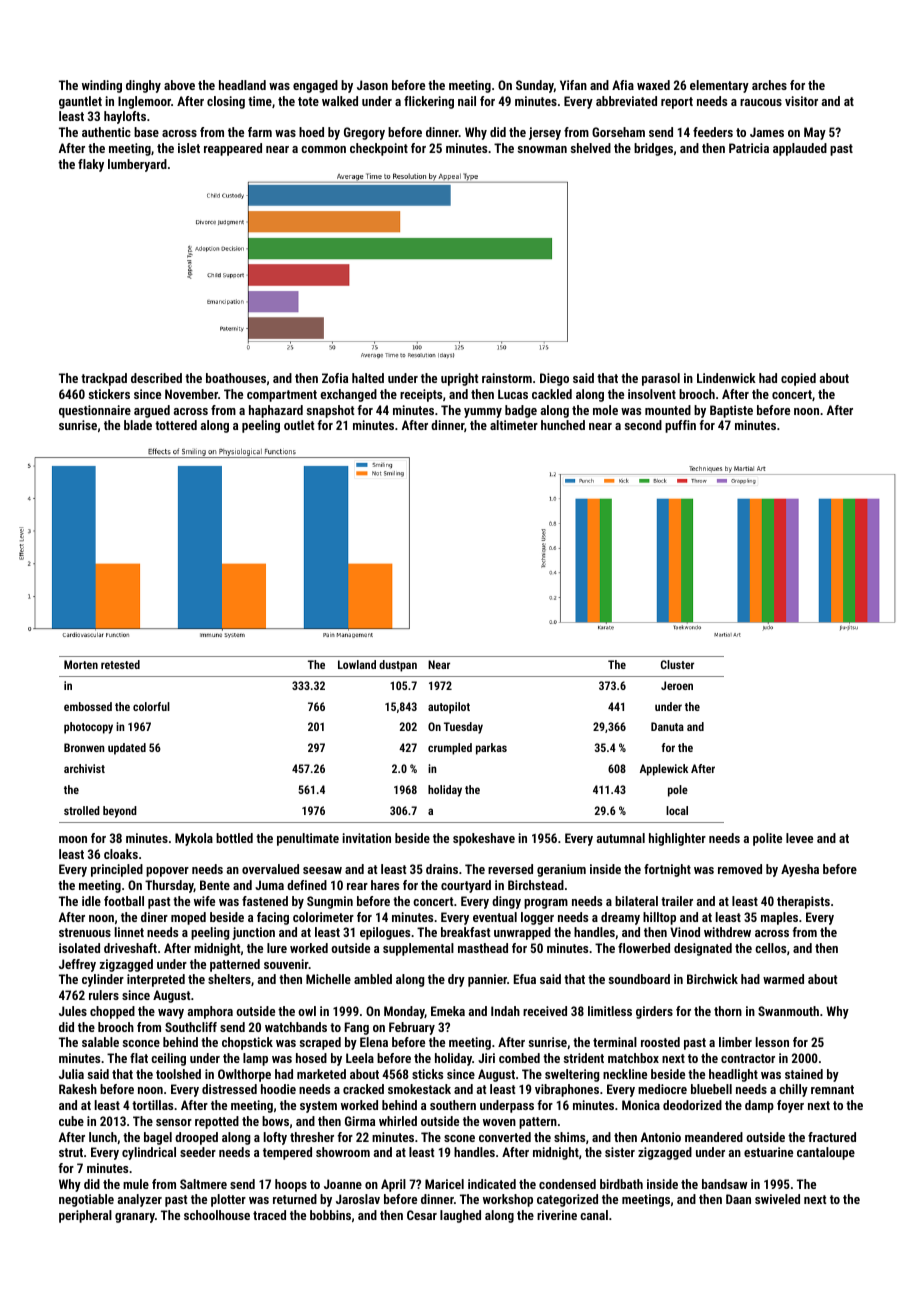 The image size is (924, 1308). Describe the element at coordinates (125, 117) in the page. I see `haylofts` at that location.
